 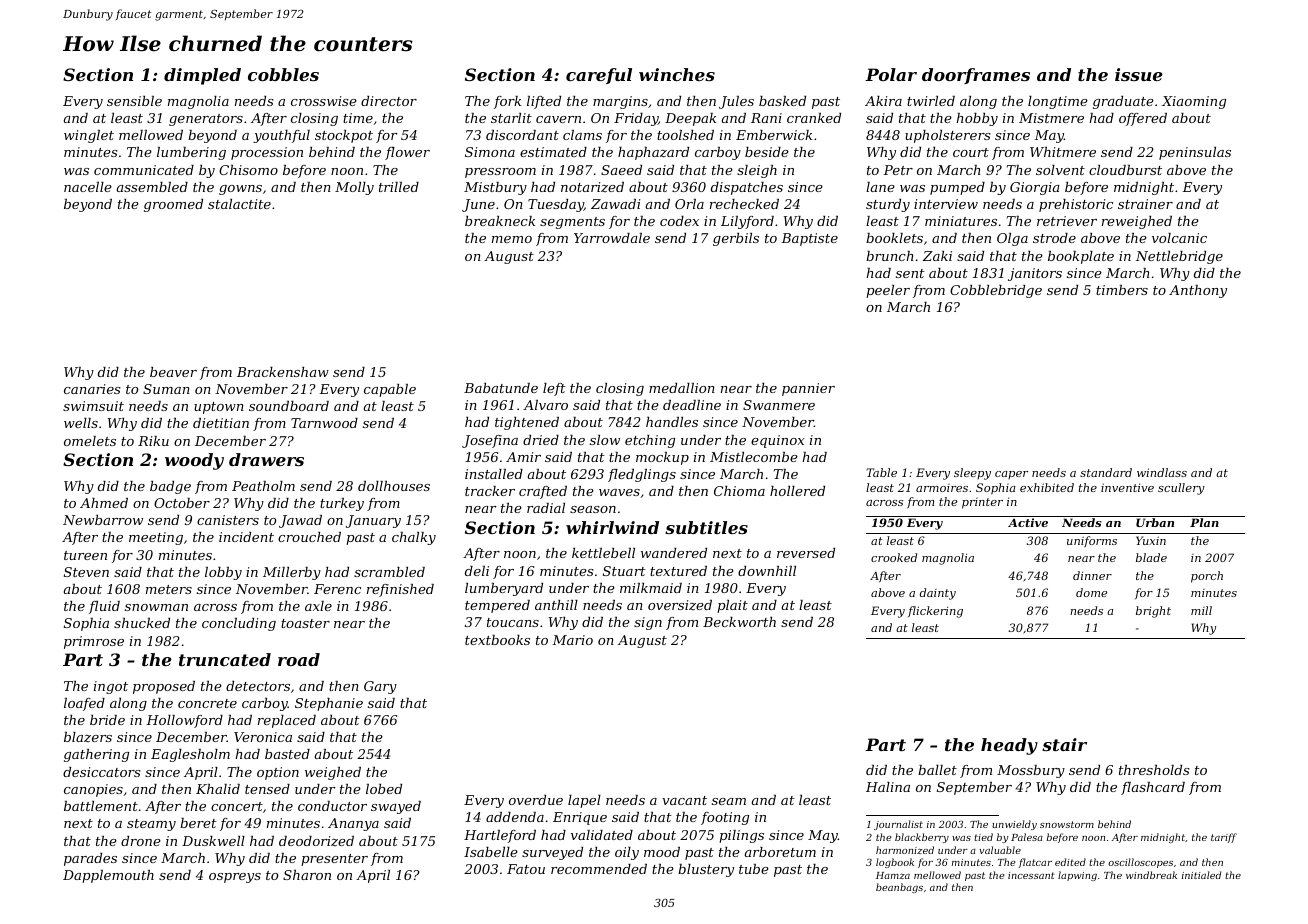 I want to click on Zaki, so click(x=937, y=256).
